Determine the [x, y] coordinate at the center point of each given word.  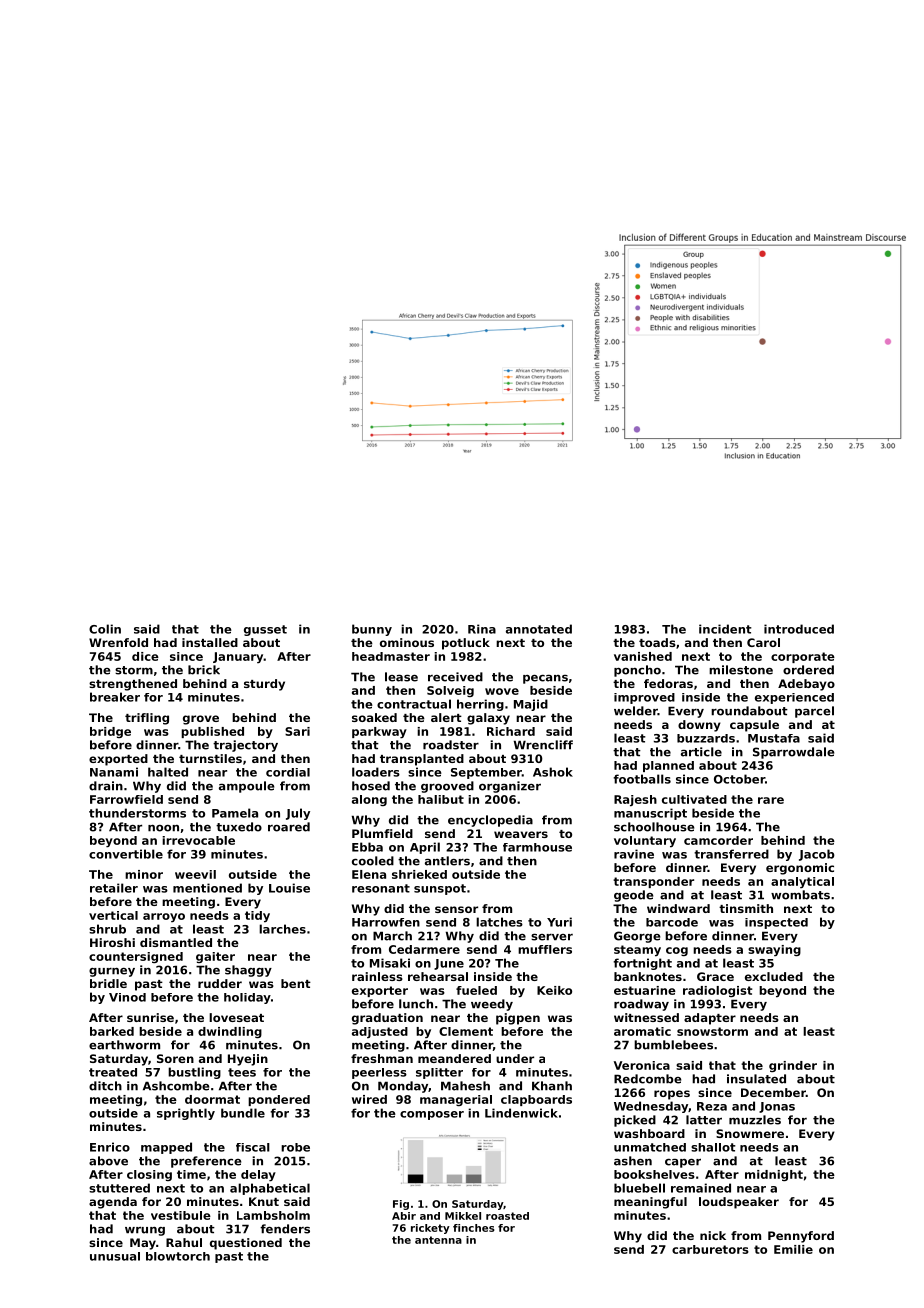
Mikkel [463, 1216]
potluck [466, 644]
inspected [776, 923]
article [701, 752]
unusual [115, 1256]
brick [204, 670]
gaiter [215, 957]
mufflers [545, 949]
